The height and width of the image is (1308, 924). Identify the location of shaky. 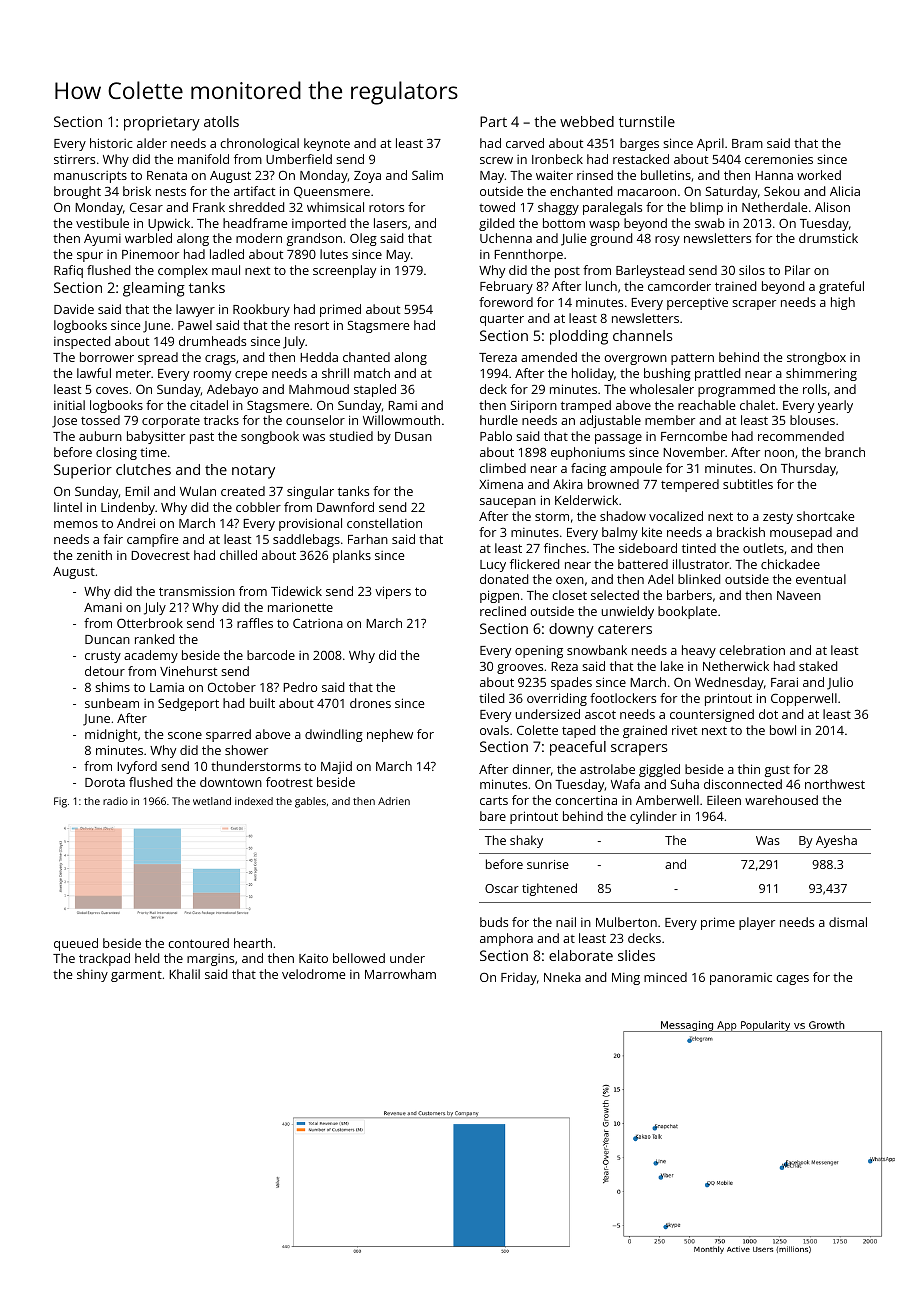
(526, 841).
